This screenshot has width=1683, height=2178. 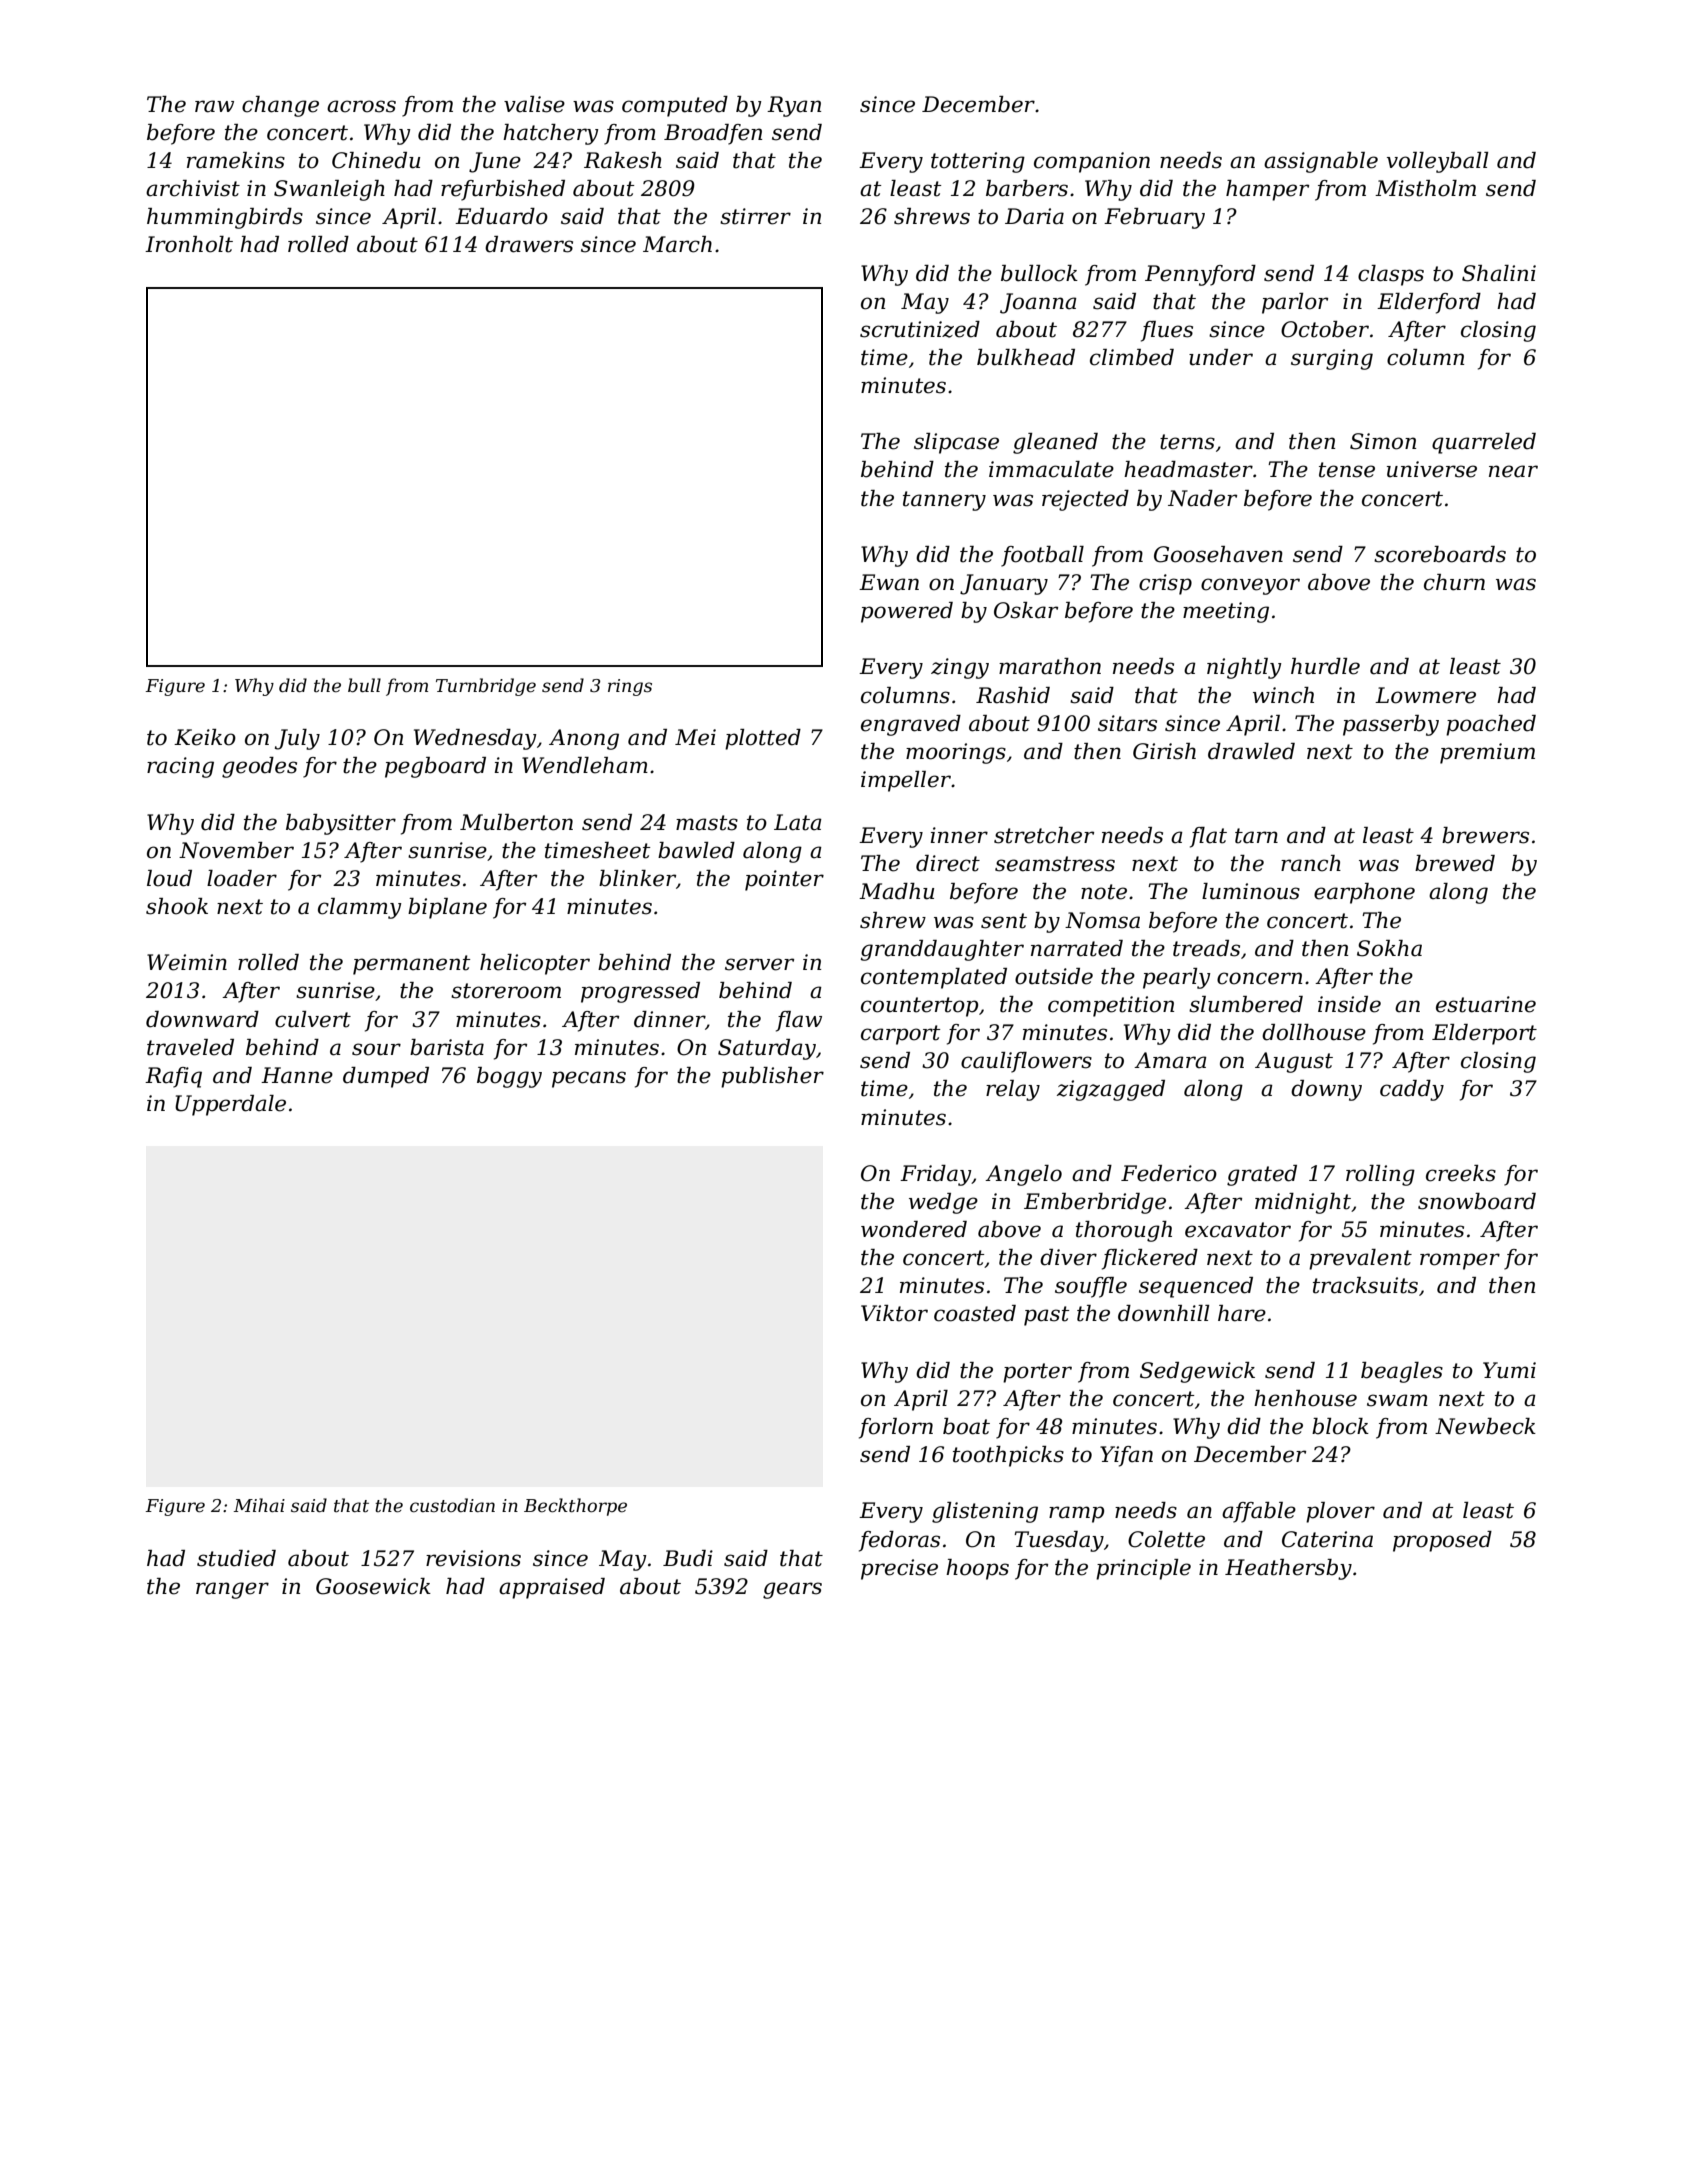 I want to click on drawers, so click(x=529, y=244).
